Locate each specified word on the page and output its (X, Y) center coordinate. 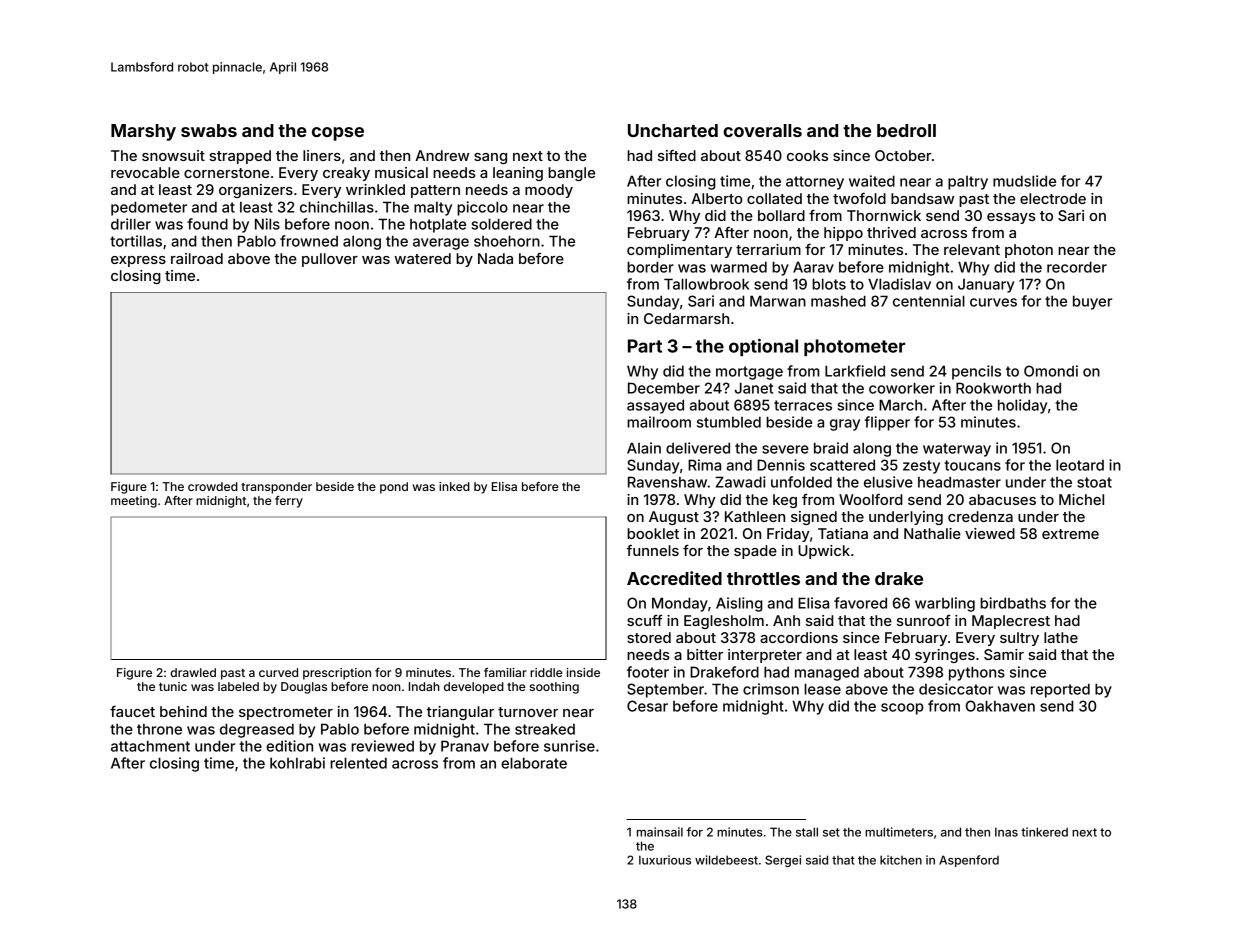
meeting (134, 502)
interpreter (765, 656)
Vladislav (899, 284)
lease (822, 689)
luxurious (665, 860)
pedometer (149, 208)
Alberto (716, 198)
